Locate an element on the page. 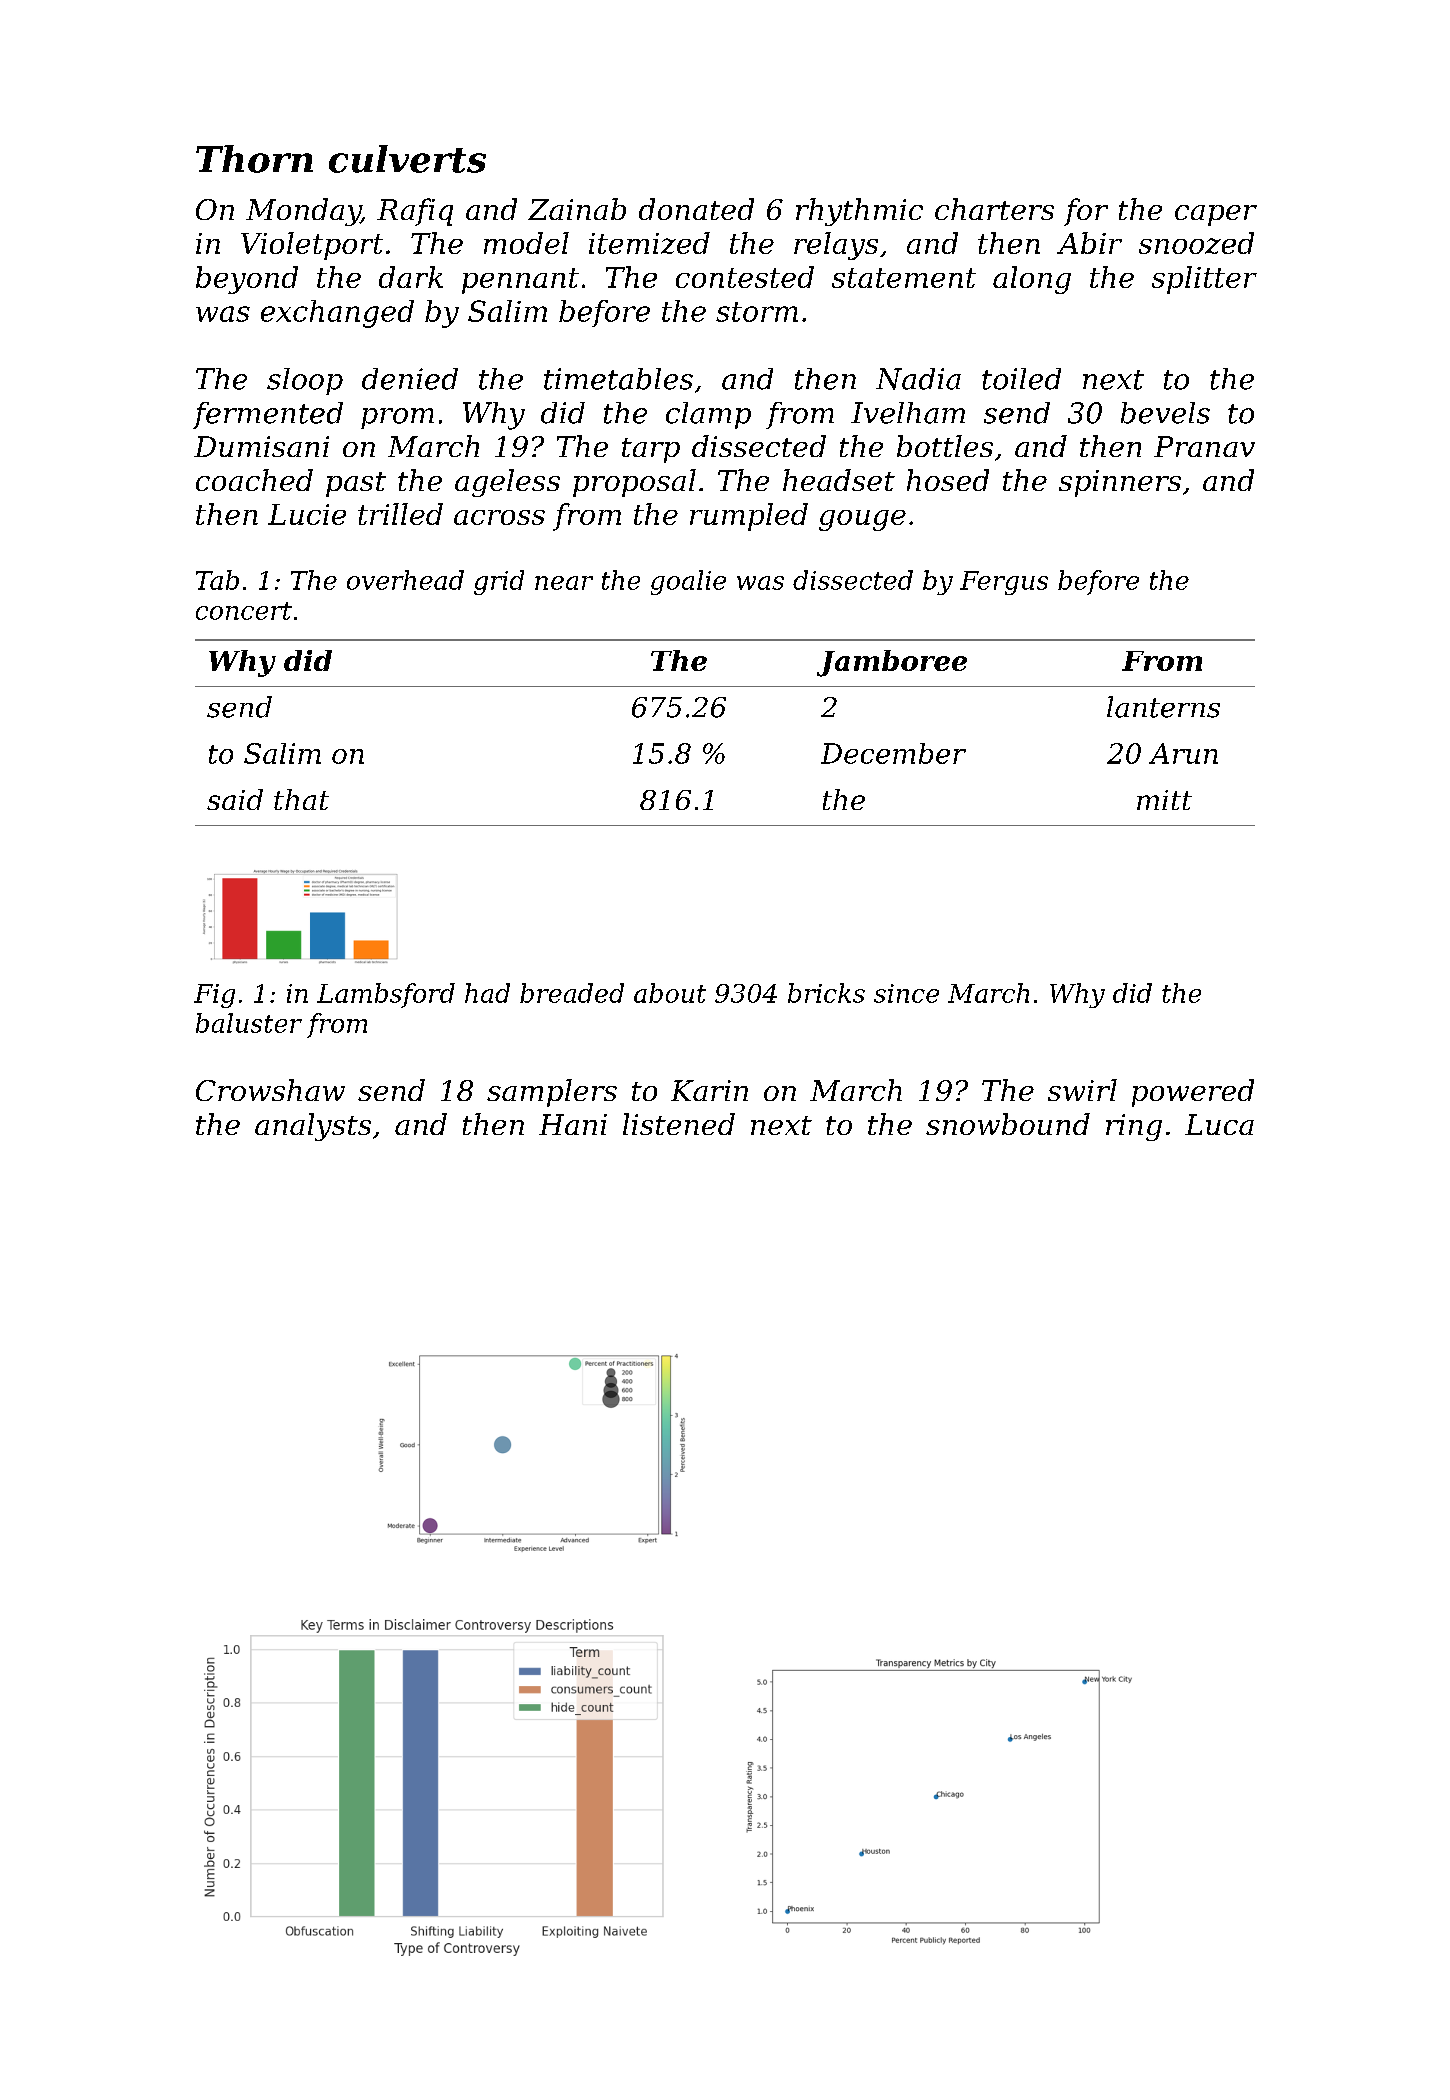 The width and height of the page is (1450, 2100). Fergus is located at coordinates (1004, 583).
